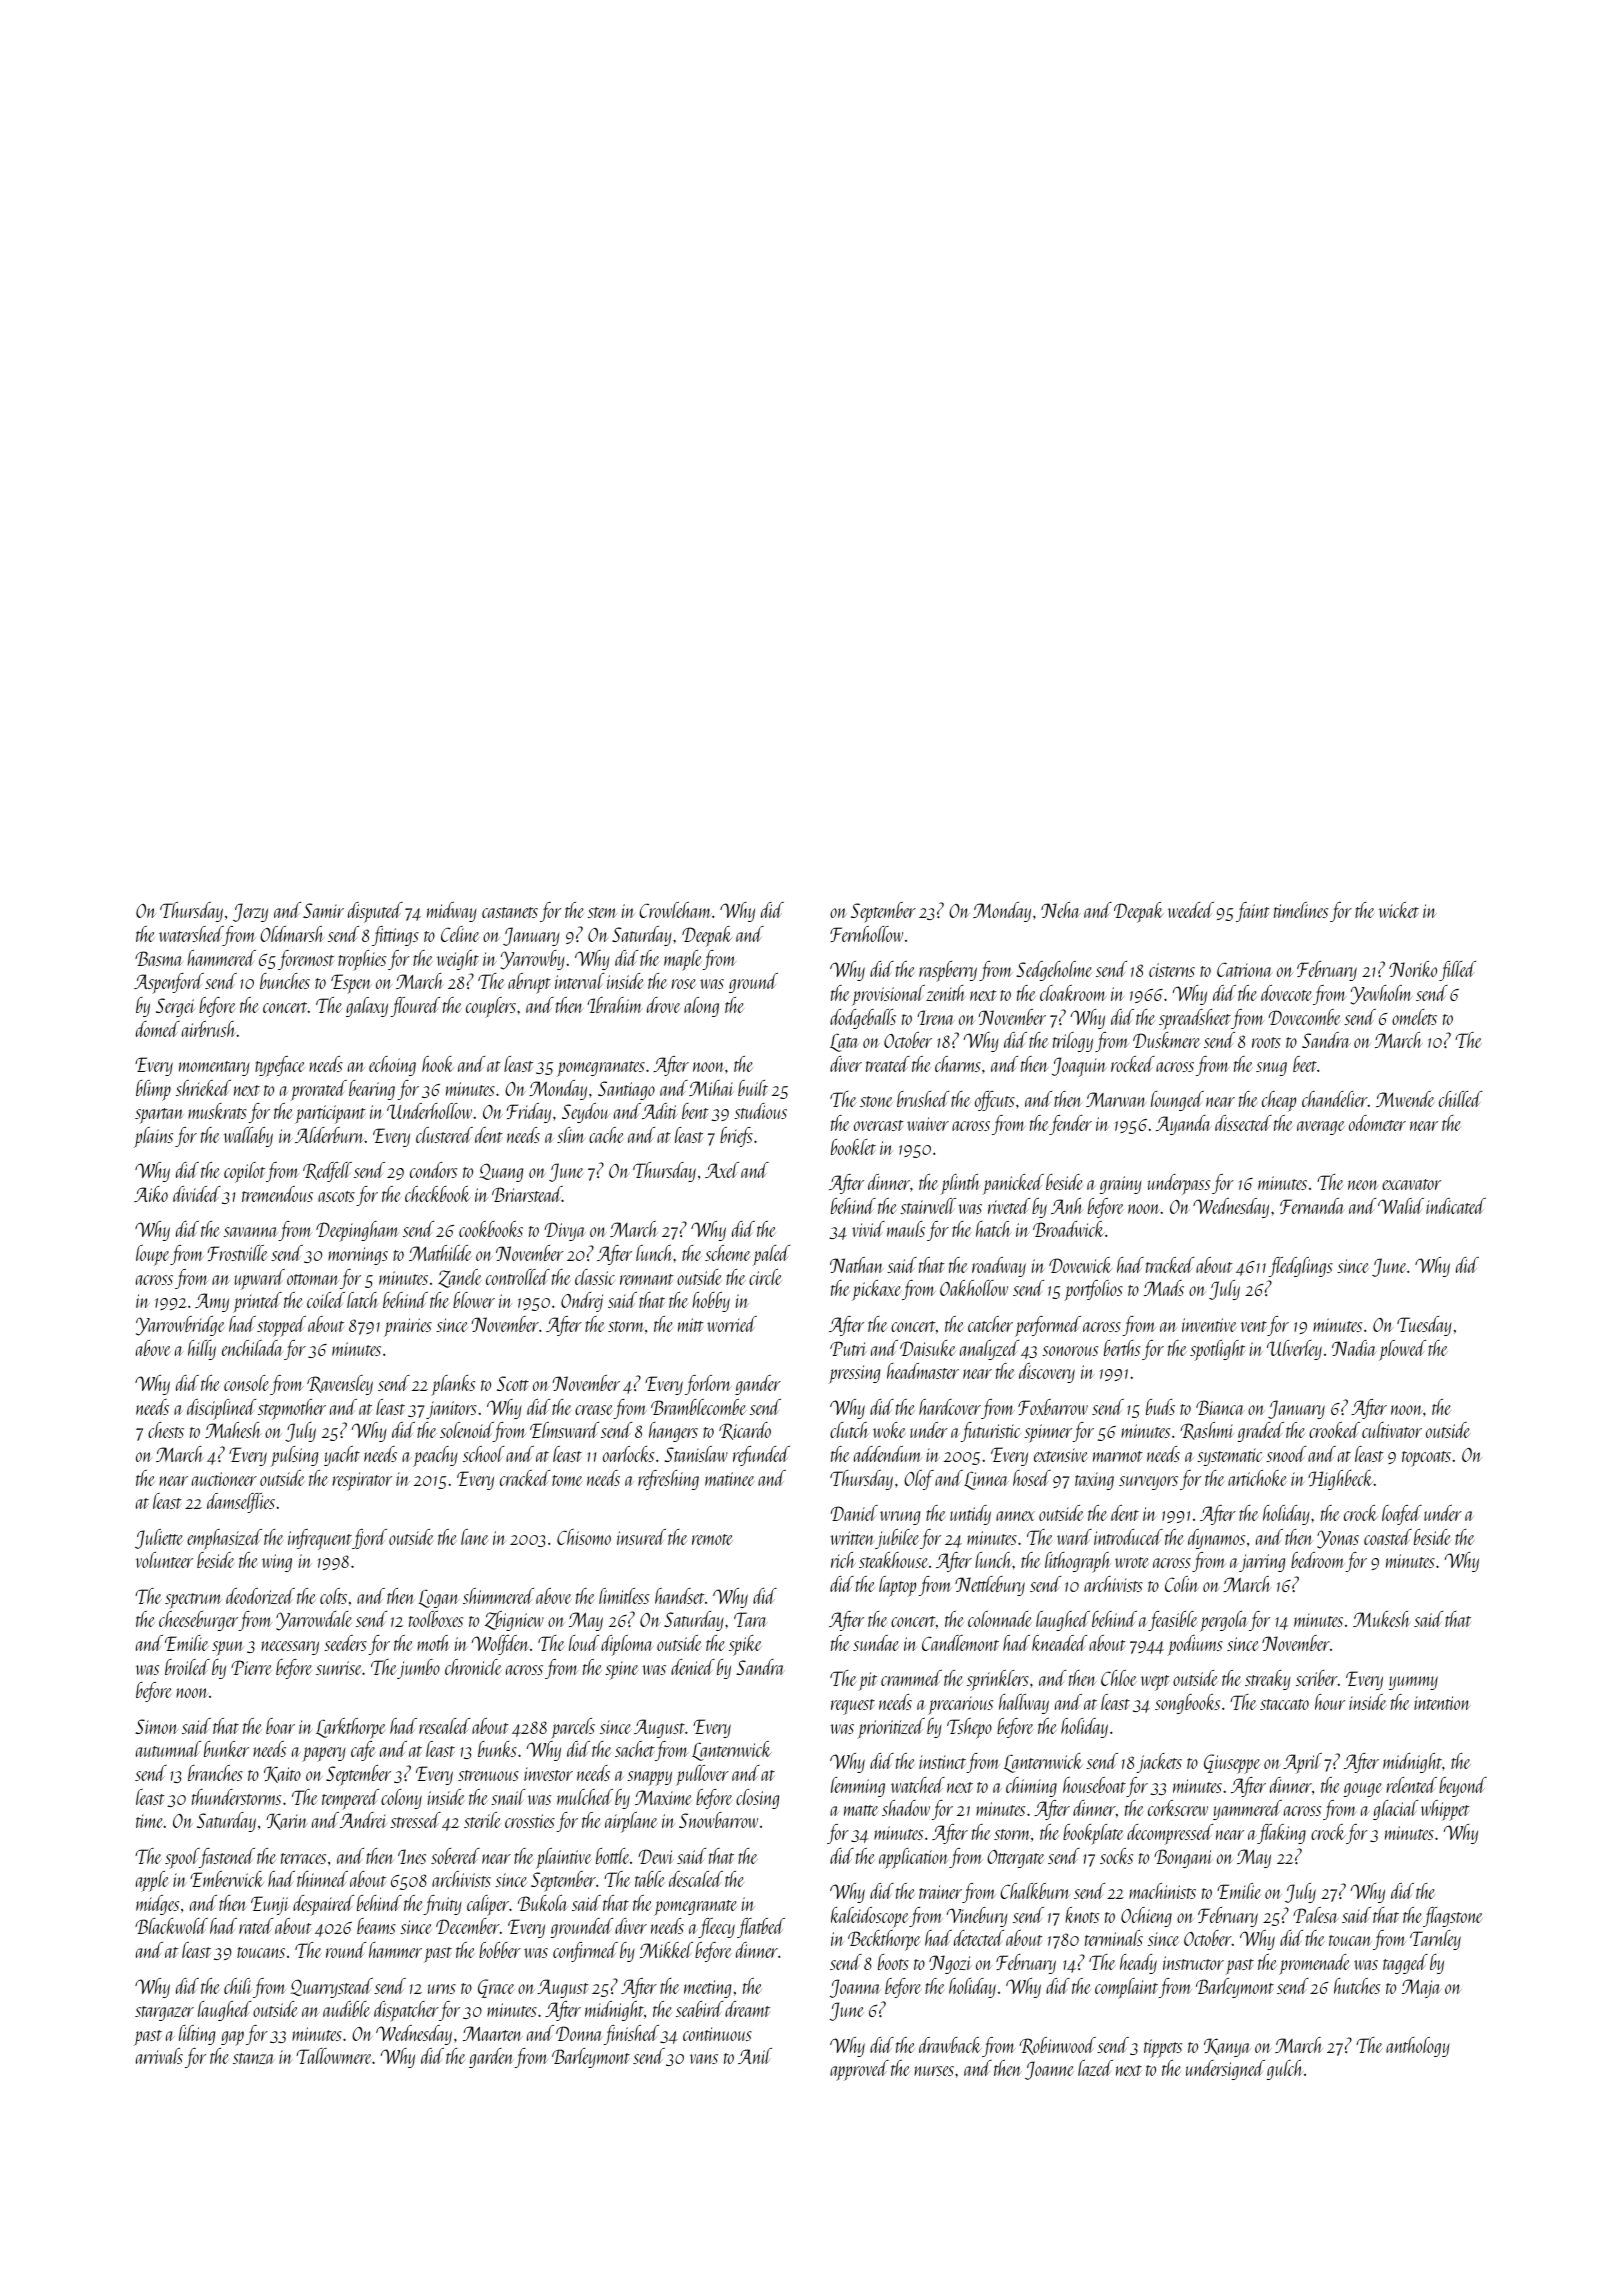 This document has width=1620, height=2292. Describe the element at coordinates (712, 1539) in the document. I see `remote` at that location.
